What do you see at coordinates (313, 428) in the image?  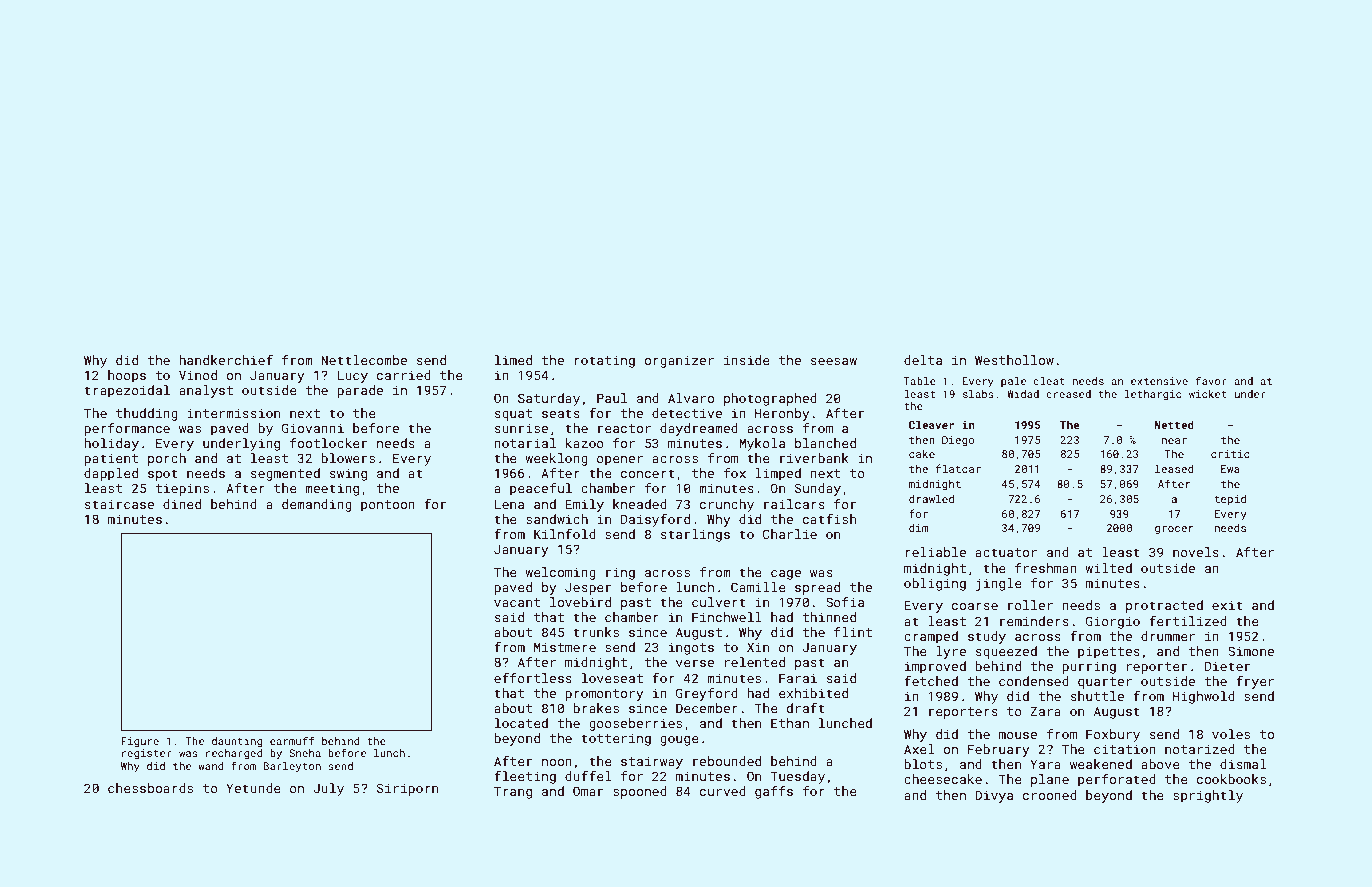 I see `Giovanni` at bounding box center [313, 428].
